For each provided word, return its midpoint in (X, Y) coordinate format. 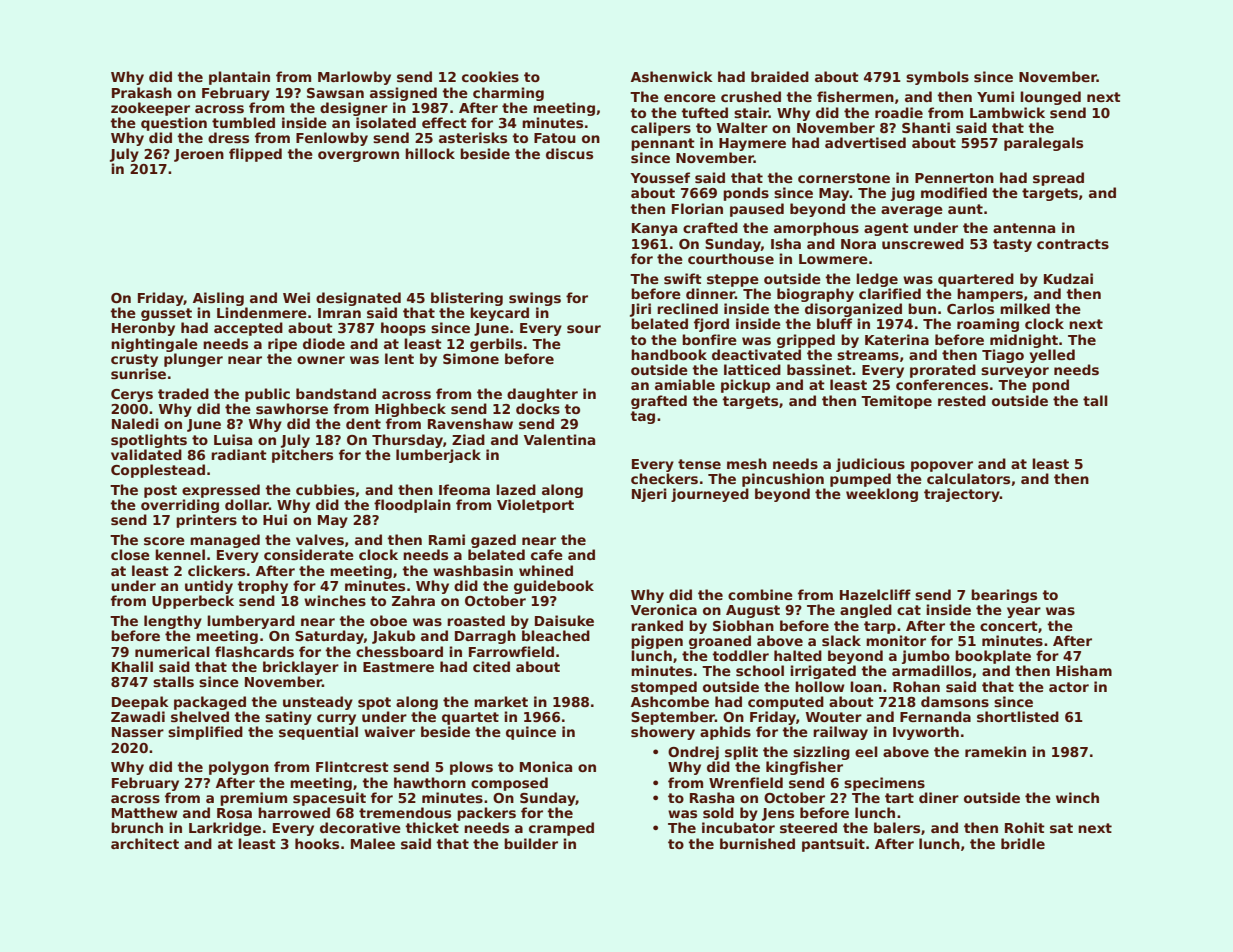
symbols (937, 78)
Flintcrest (352, 766)
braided (780, 76)
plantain (239, 78)
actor (1069, 687)
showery (663, 733)
